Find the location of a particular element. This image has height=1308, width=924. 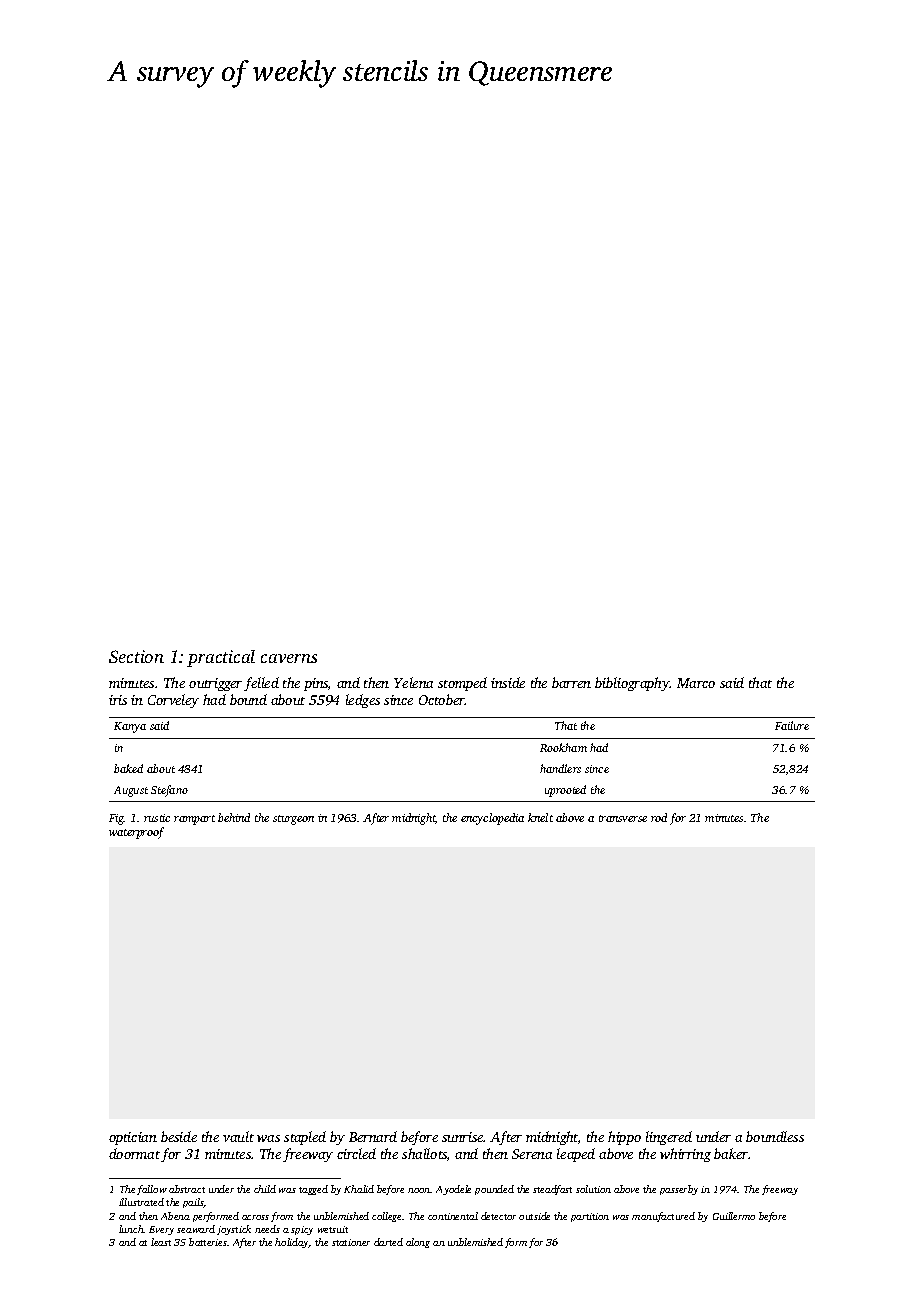

vault is located at coordinates (238, 1136).
